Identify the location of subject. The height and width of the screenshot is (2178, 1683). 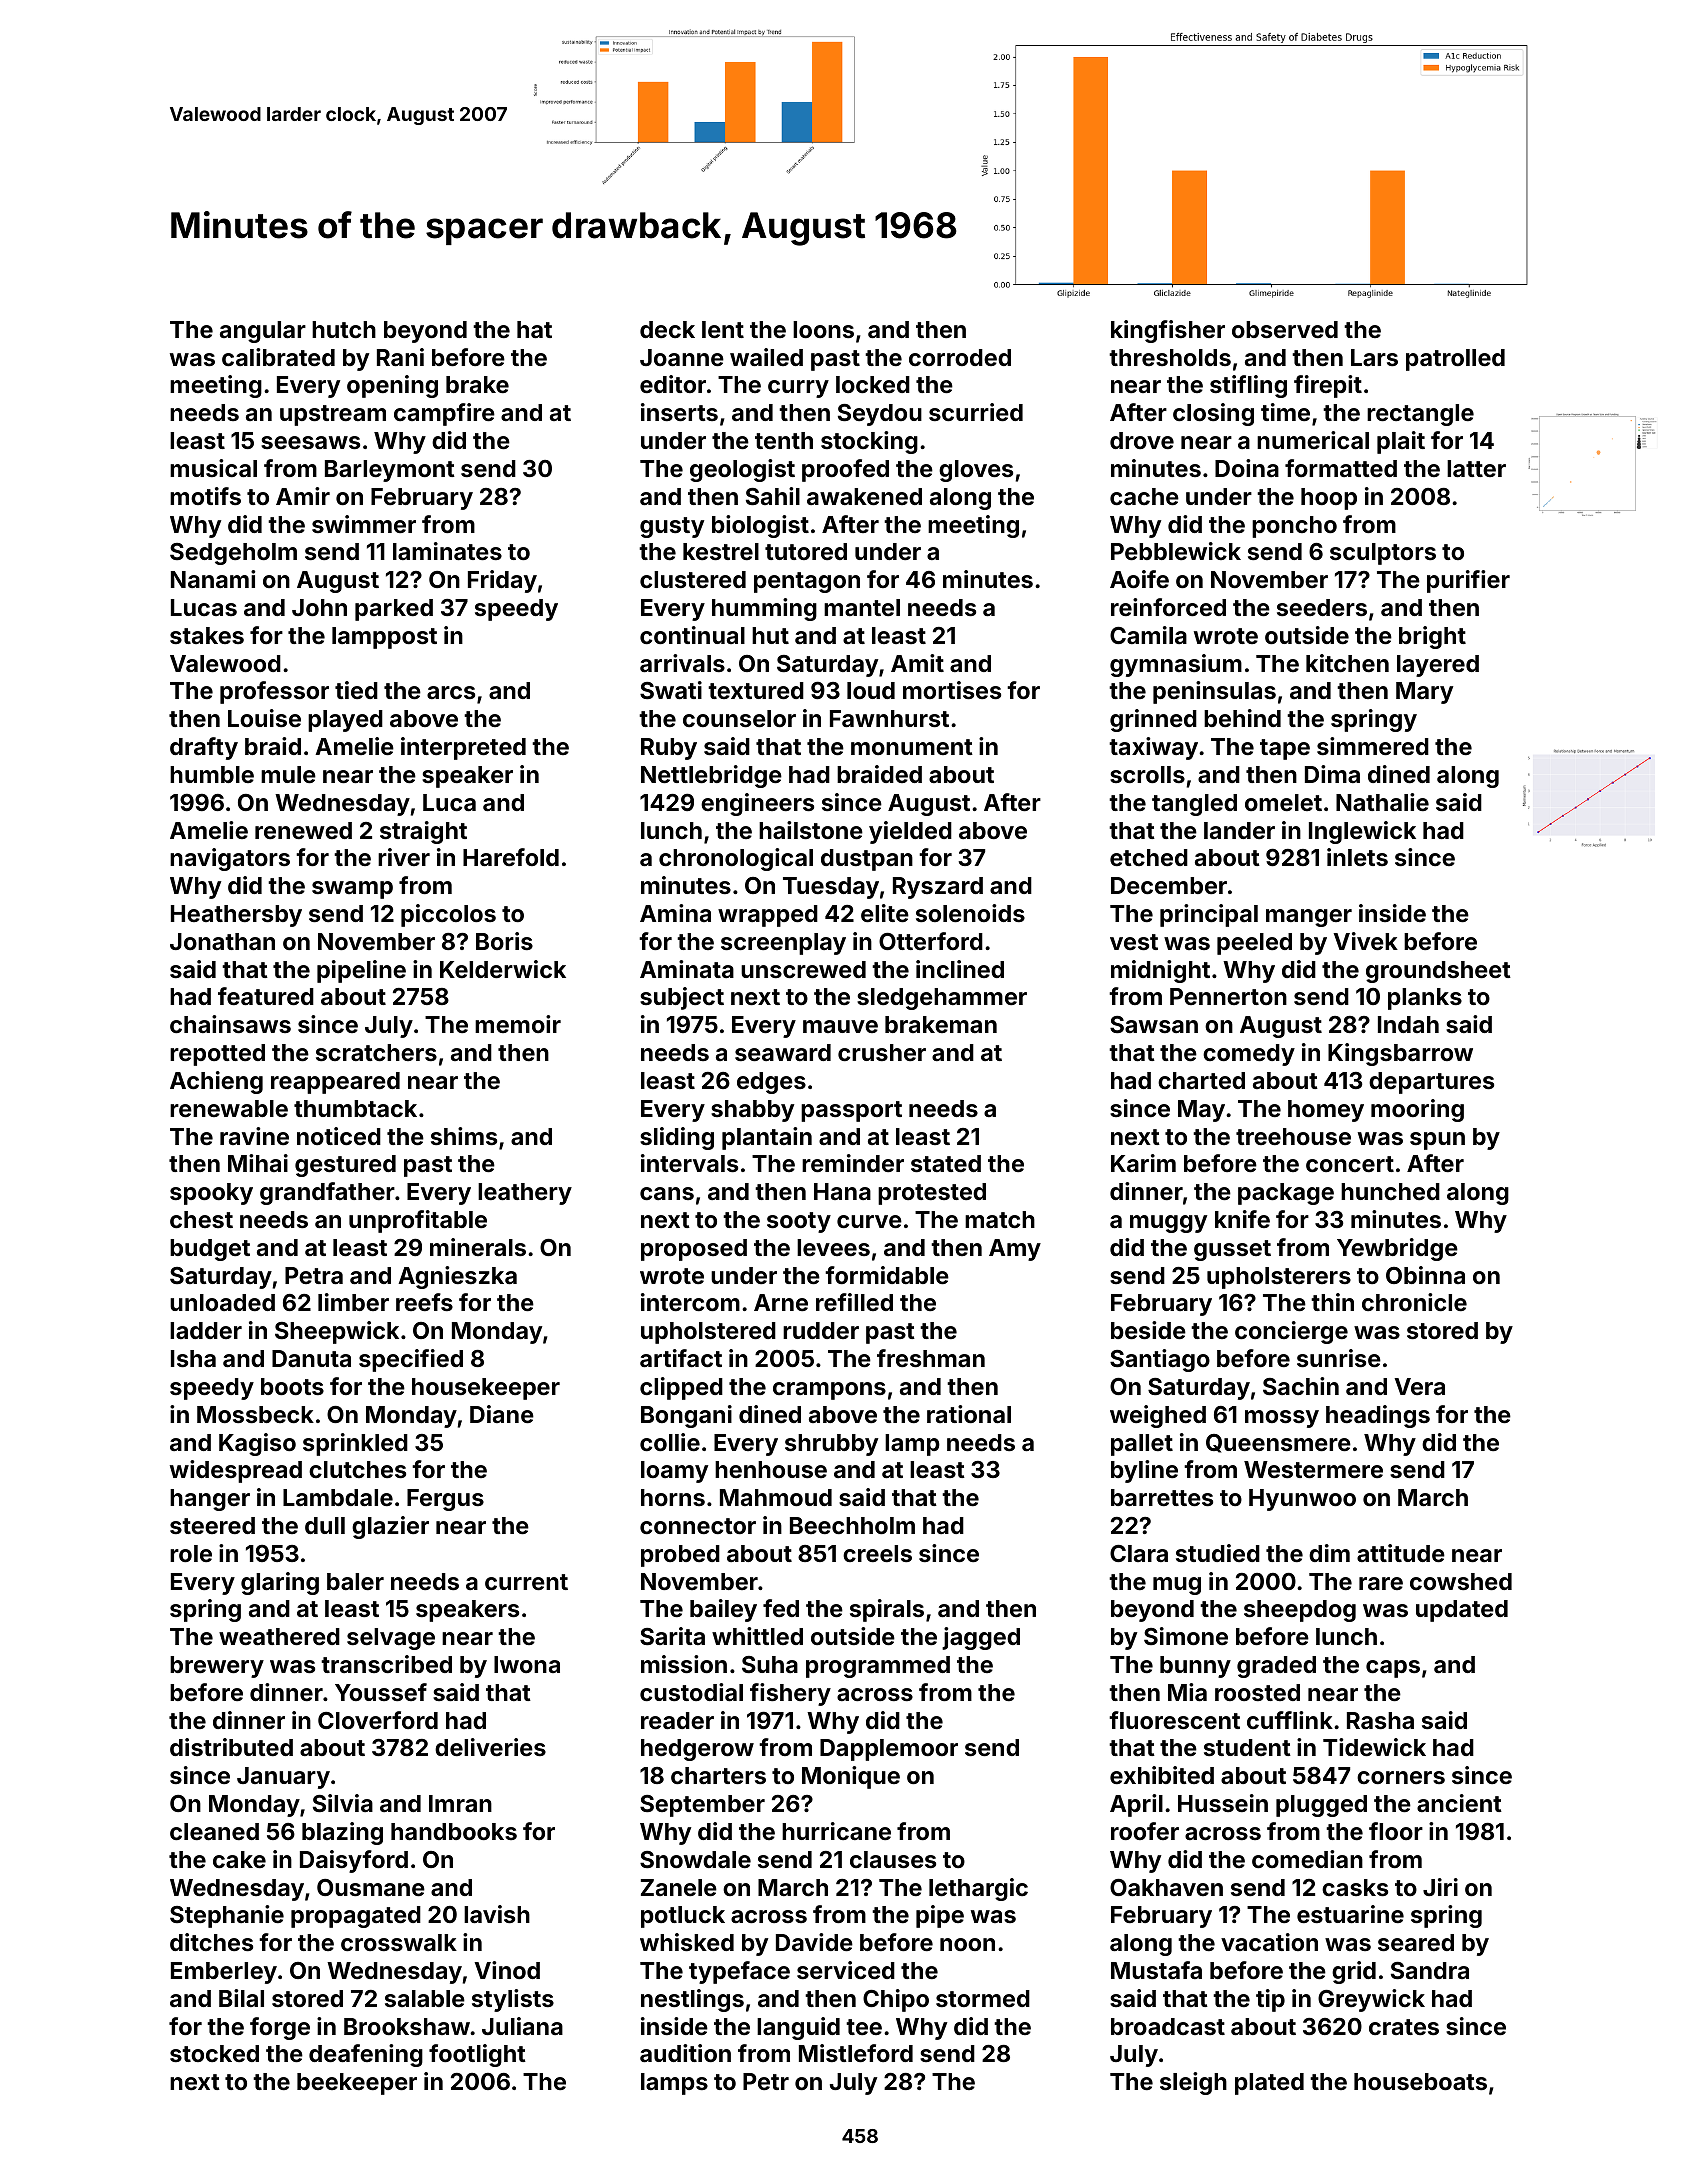
(682, 998).
